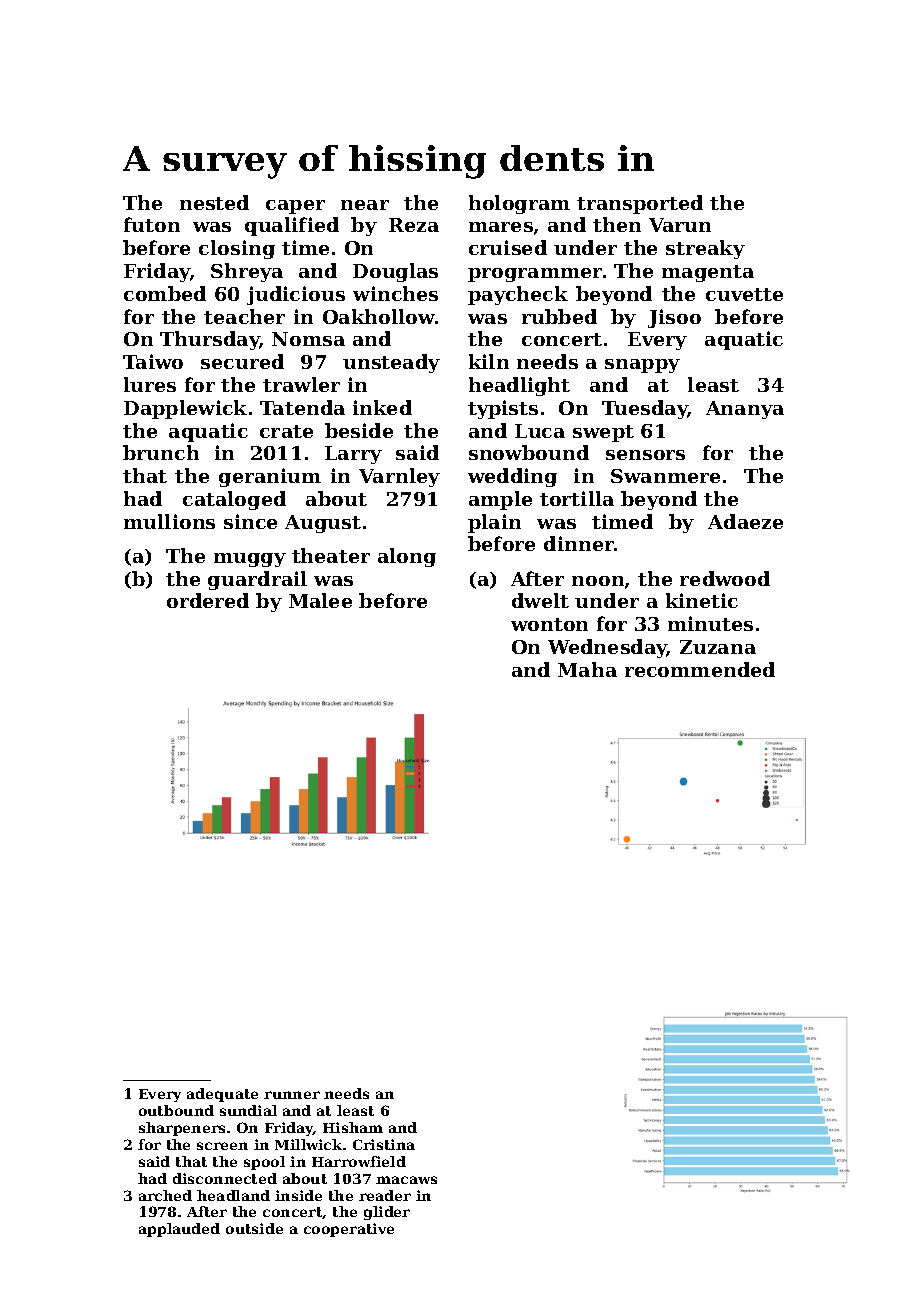  Describe the element at coordinates (179, 1230) in the document. I see `applauded` at that location.
